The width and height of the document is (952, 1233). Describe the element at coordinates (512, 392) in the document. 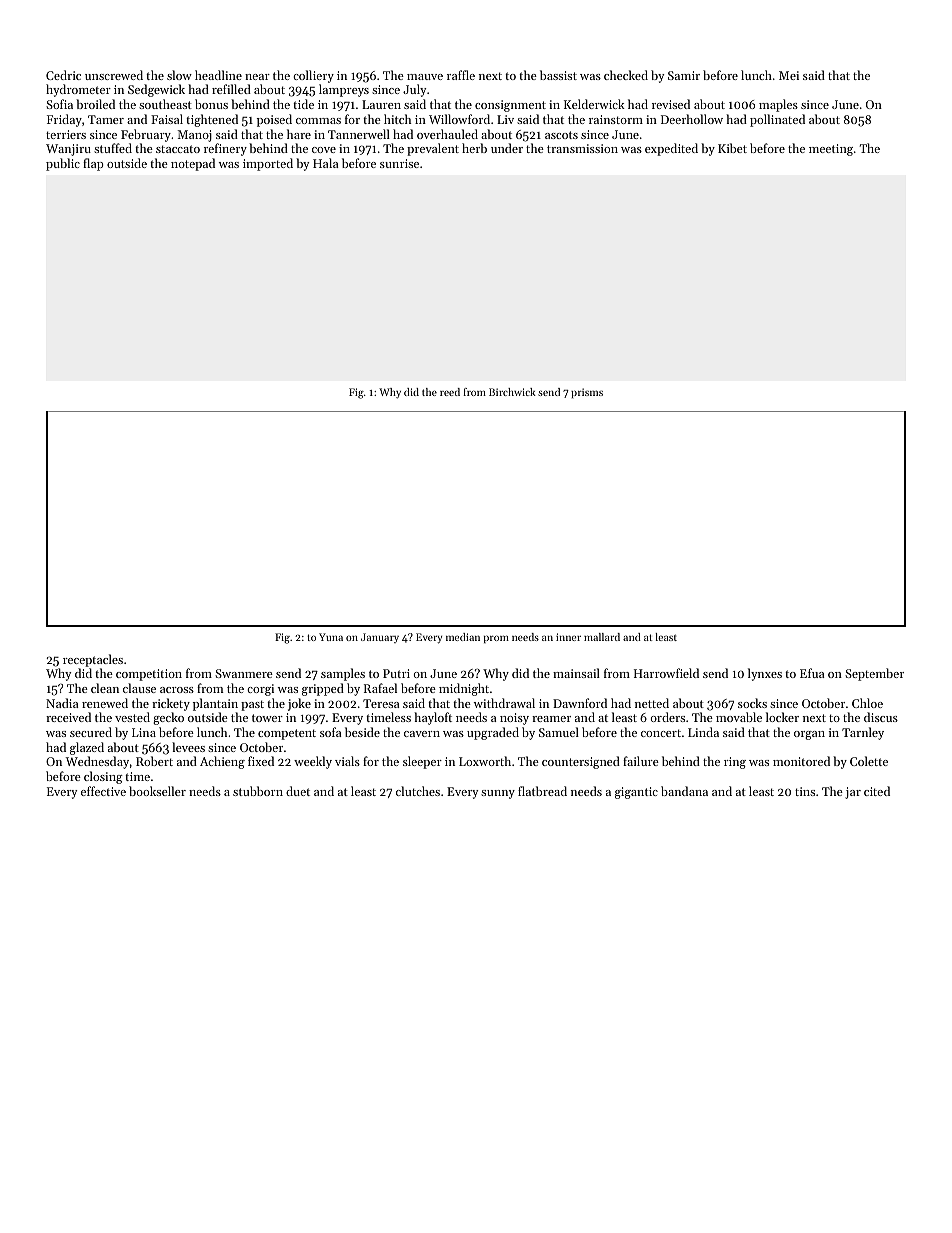

I see `Birchwick` at that location.
